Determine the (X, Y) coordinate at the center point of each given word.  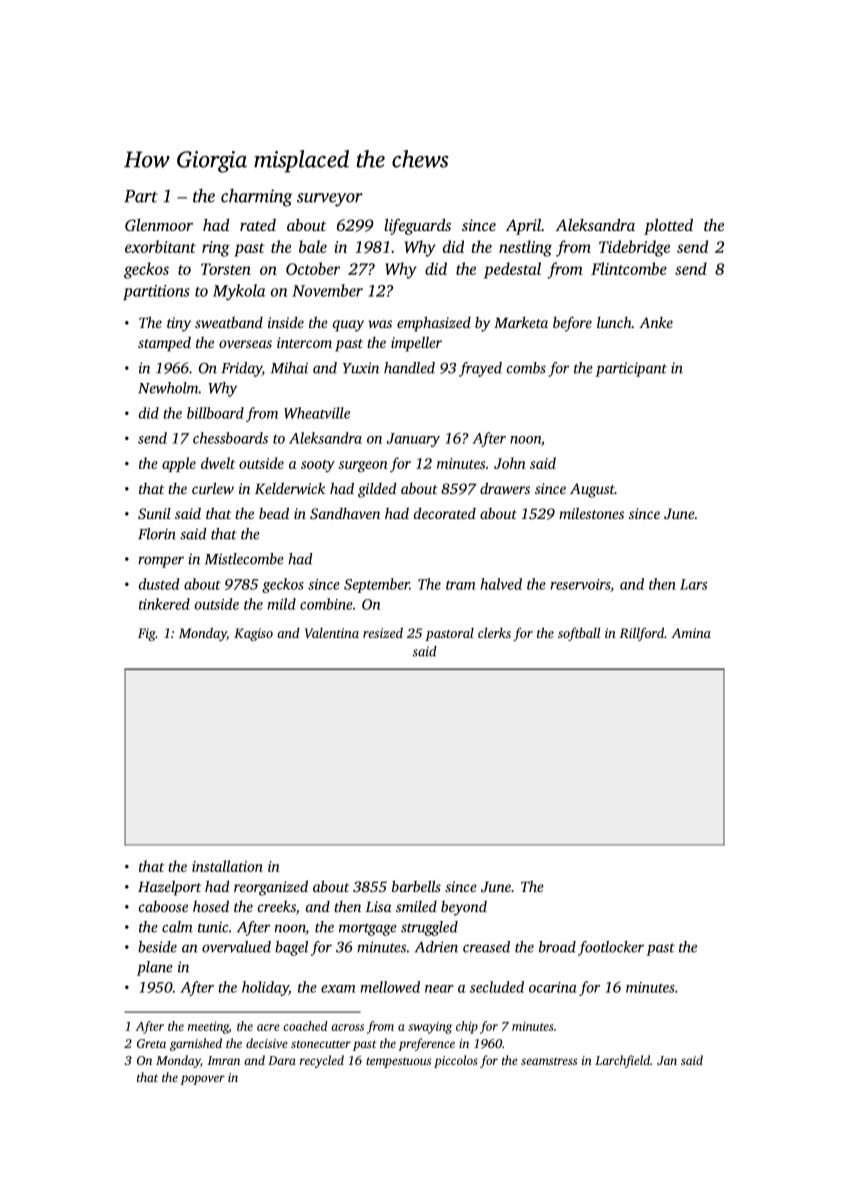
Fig (147, 634)
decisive (267, 1043)
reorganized (271, 888)
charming (256, 198)
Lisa (378, 906)
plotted (668, 226)
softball (579, 634)
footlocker (611, 948)
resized (383, 632)
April (523, 226)
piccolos (456, 1061)
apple (179, 464)
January (413, 440)
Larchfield (622, 1061)
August (592, 490)
